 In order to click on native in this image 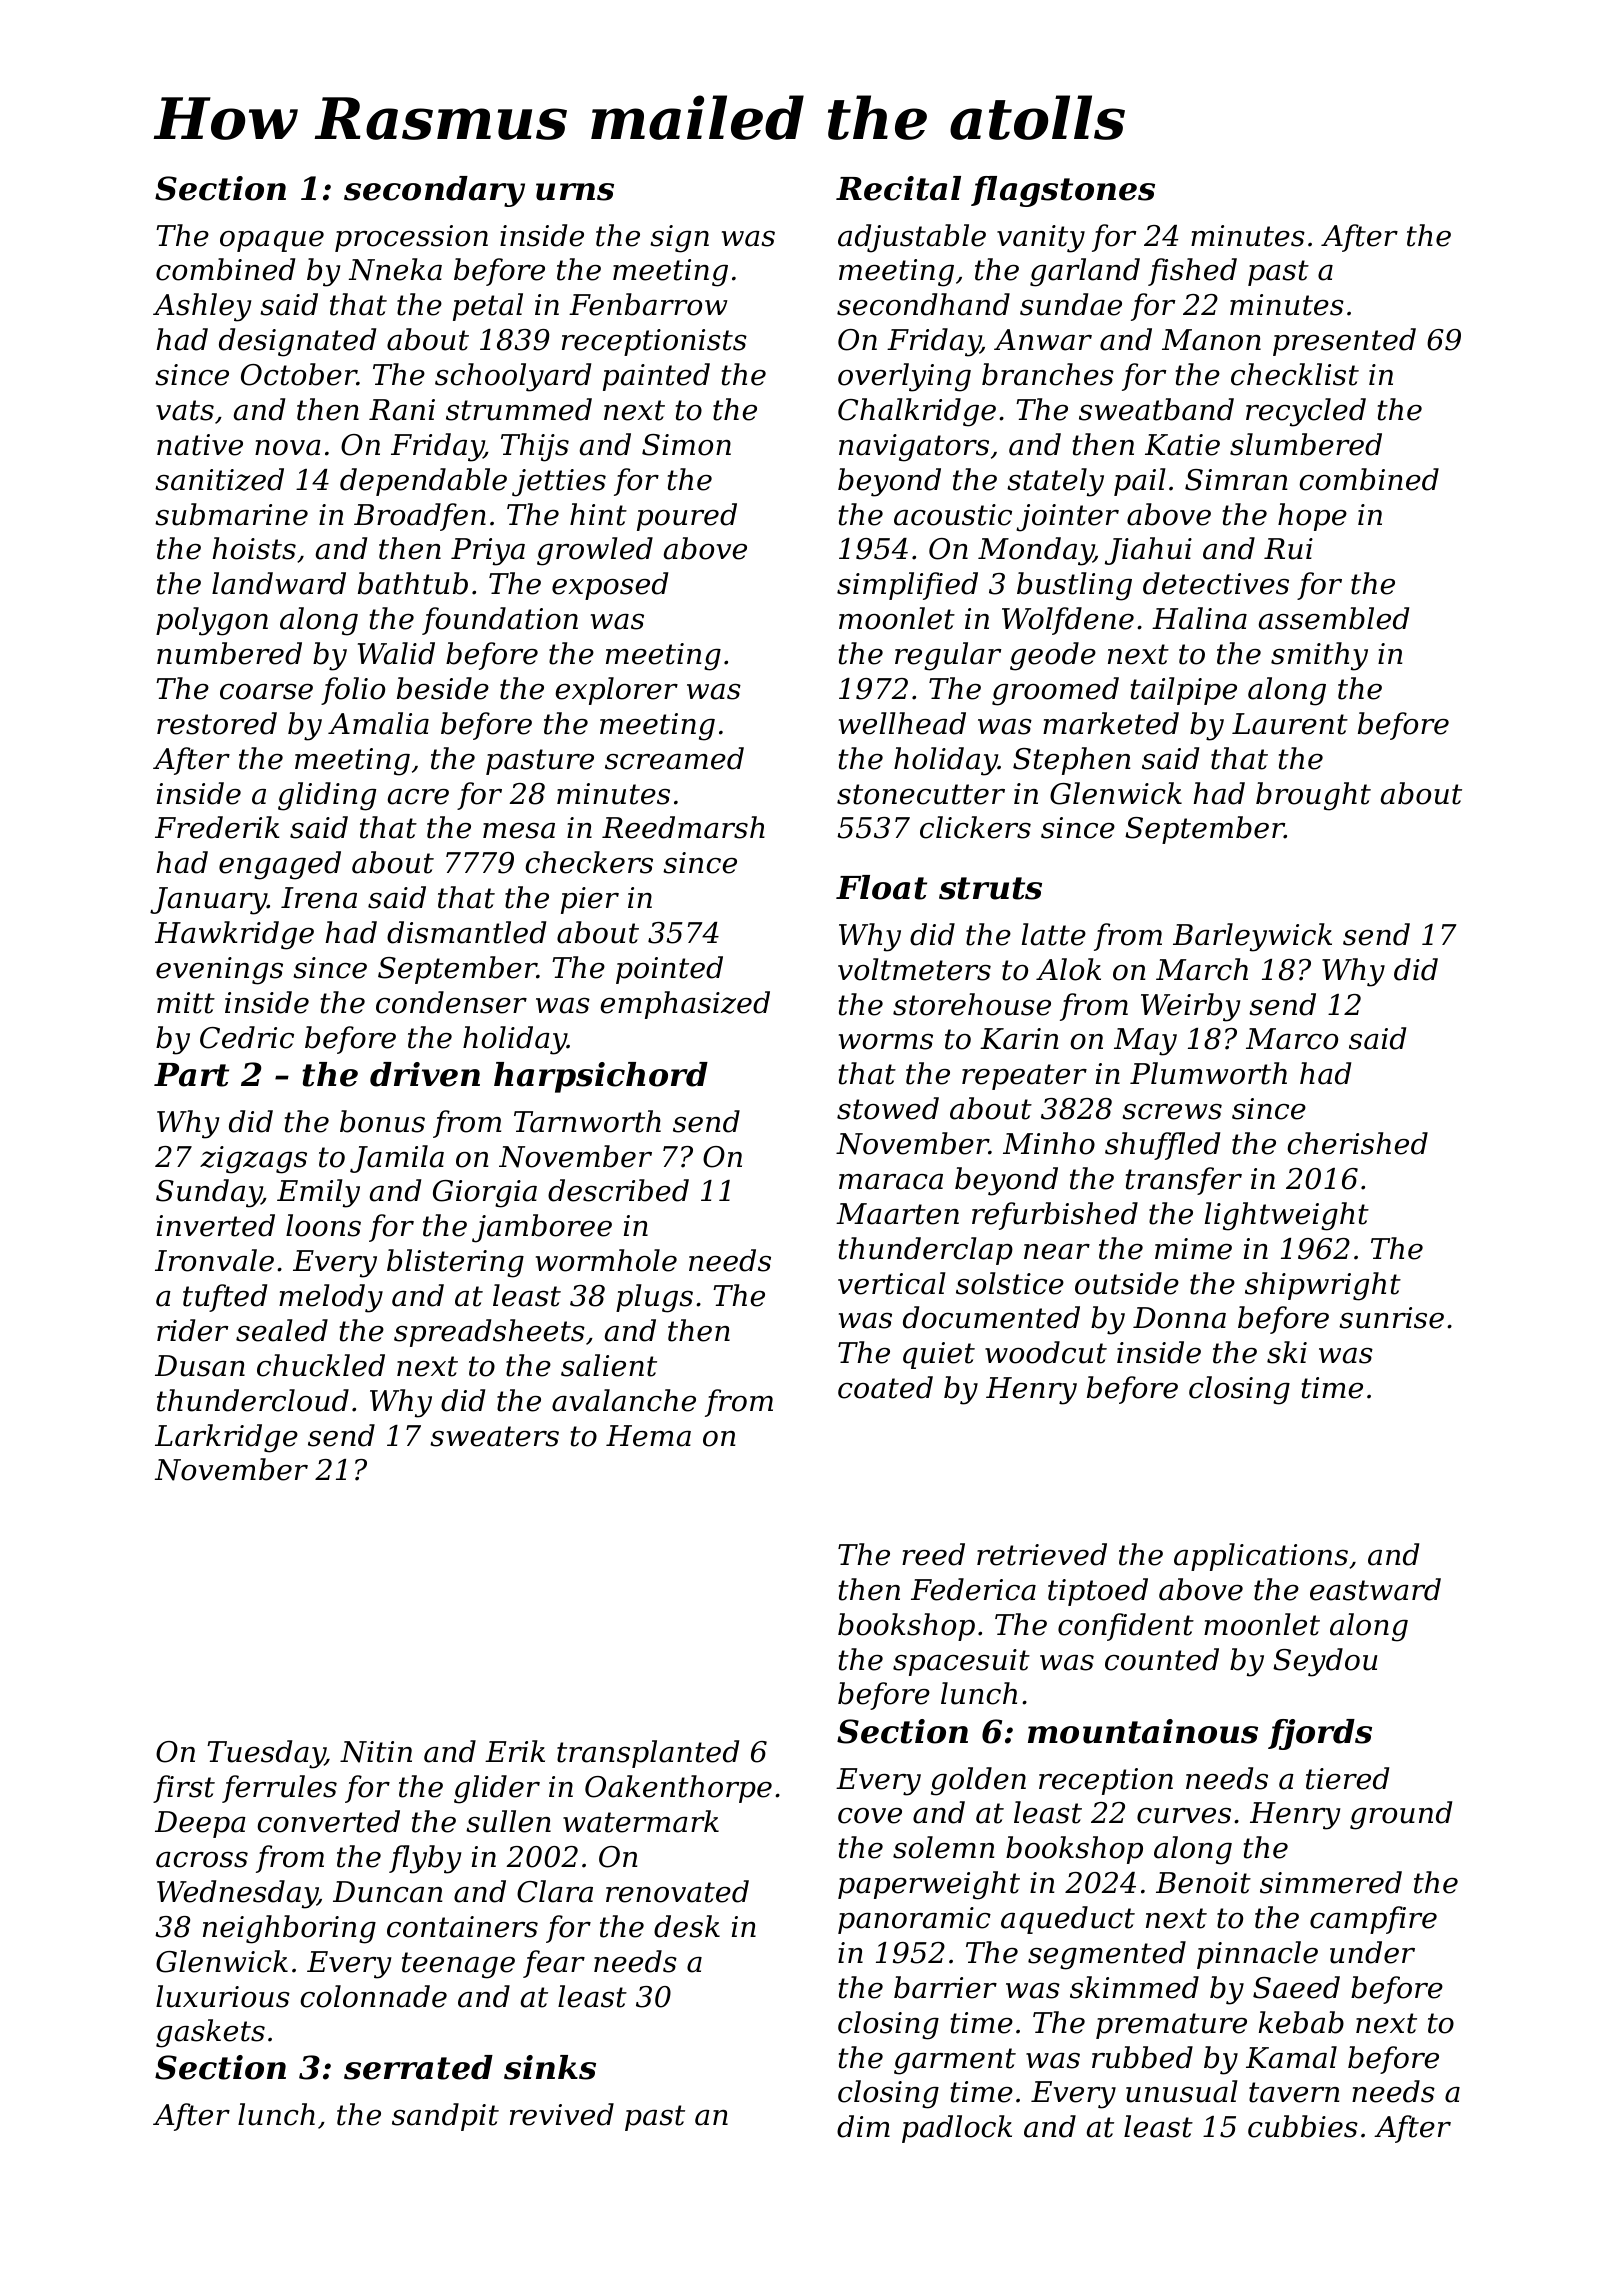, I will do `click(200, 445)`.
